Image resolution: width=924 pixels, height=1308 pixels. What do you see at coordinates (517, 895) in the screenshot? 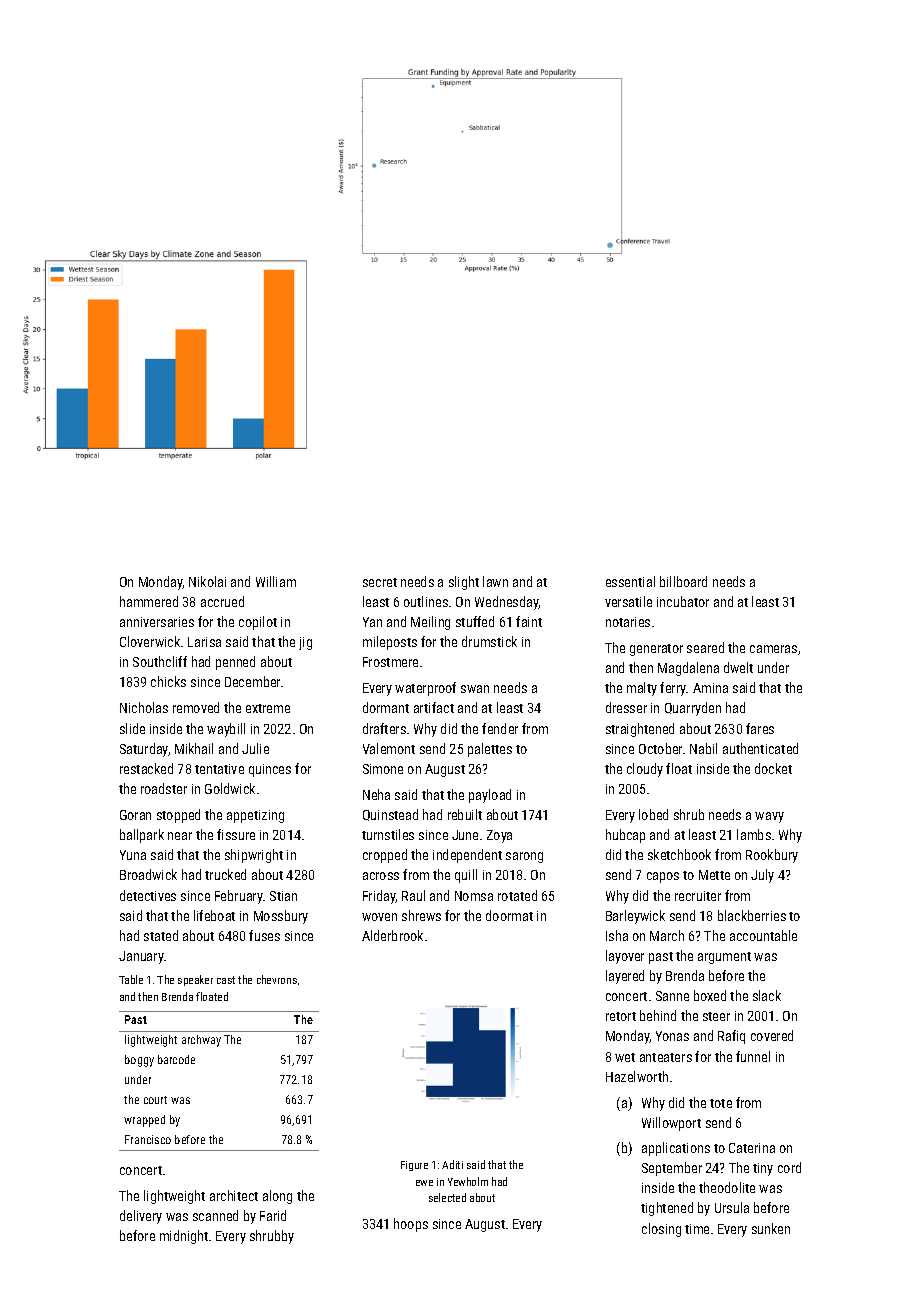
I see `rotated` at bounding box center [517, 895].
